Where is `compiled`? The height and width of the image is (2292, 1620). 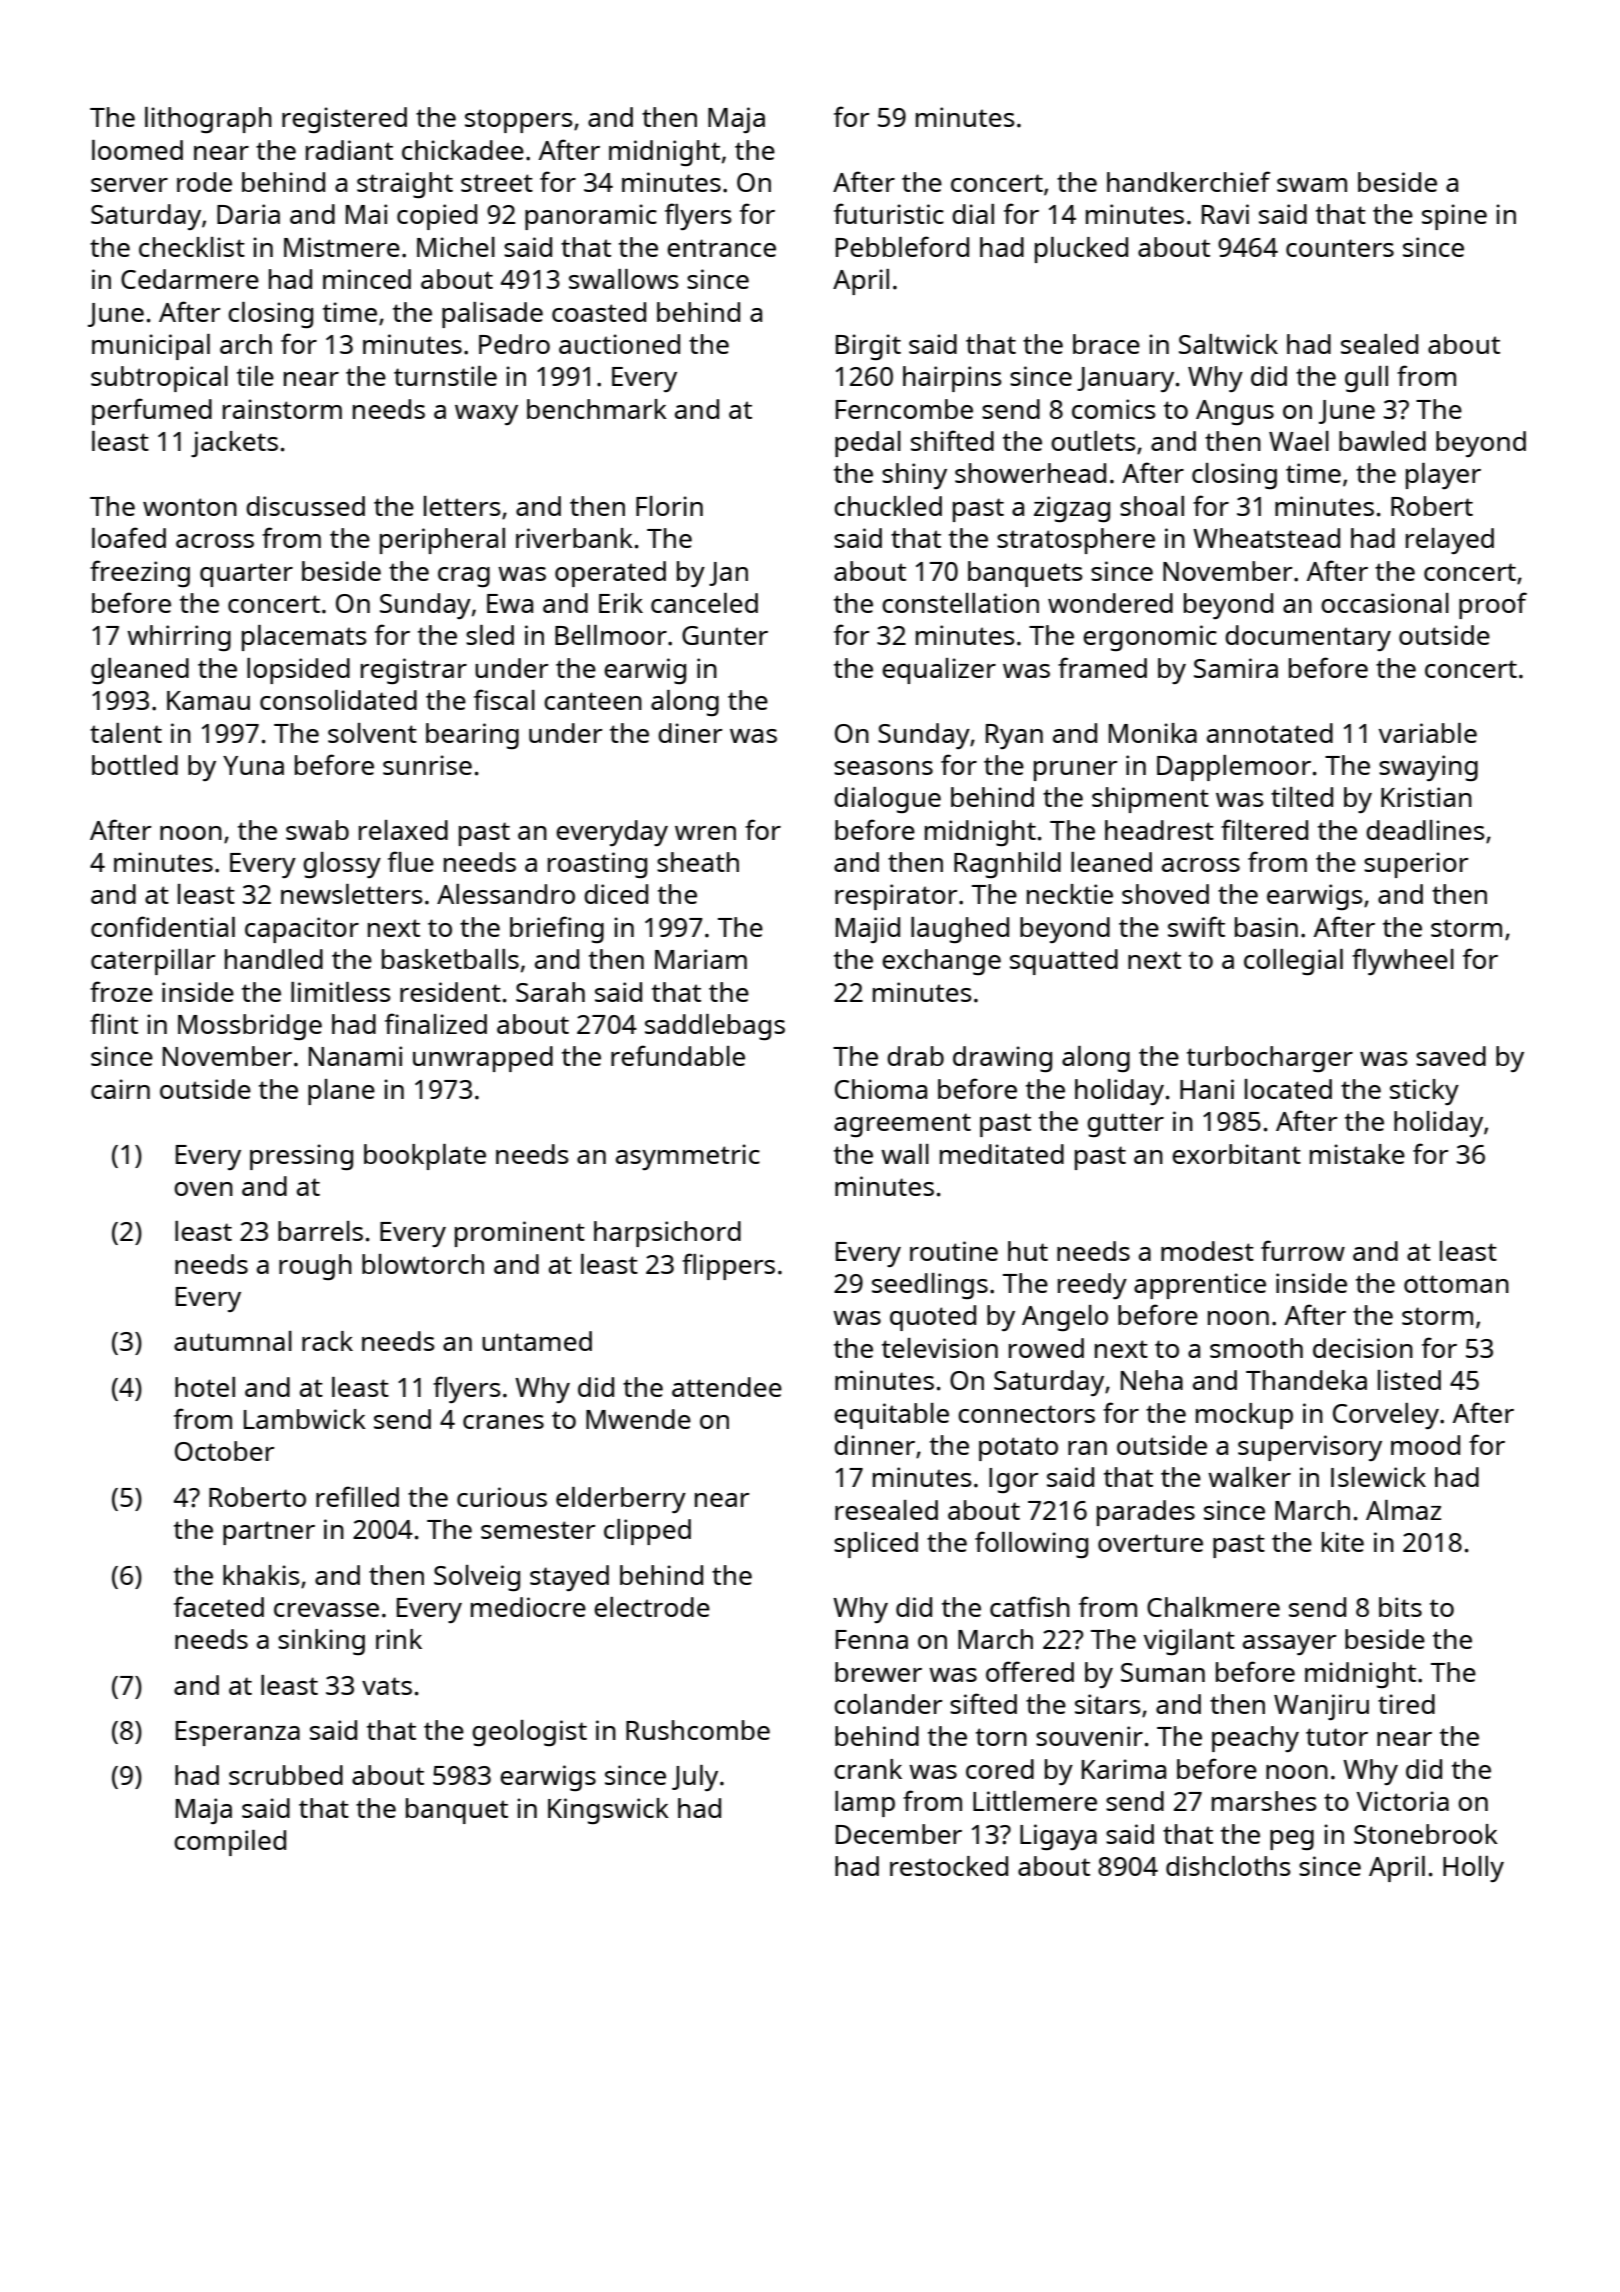 compiled is located at coordinates (230, 1843).
